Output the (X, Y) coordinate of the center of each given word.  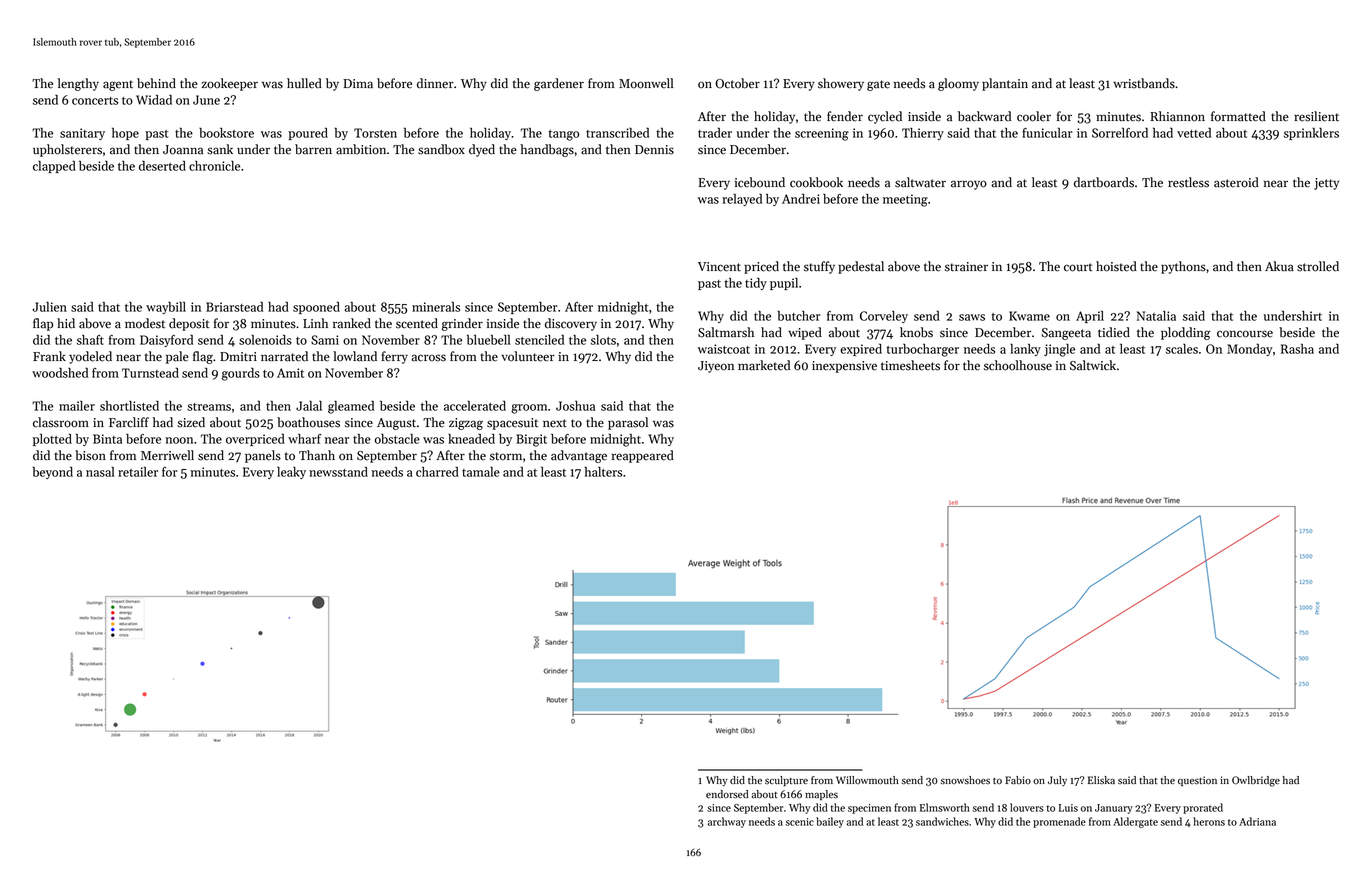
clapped (54, 166)
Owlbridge (1256, 781)
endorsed (727, 794)
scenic (800, 822)
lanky (1025, 349)
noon (179, 440)
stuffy (819, 267)
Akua (1279, 266)
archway (727, 822)
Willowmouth (867, 780)
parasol (628, 423)
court (1078, 267)
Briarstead (234, 307)
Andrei (801, 198)
